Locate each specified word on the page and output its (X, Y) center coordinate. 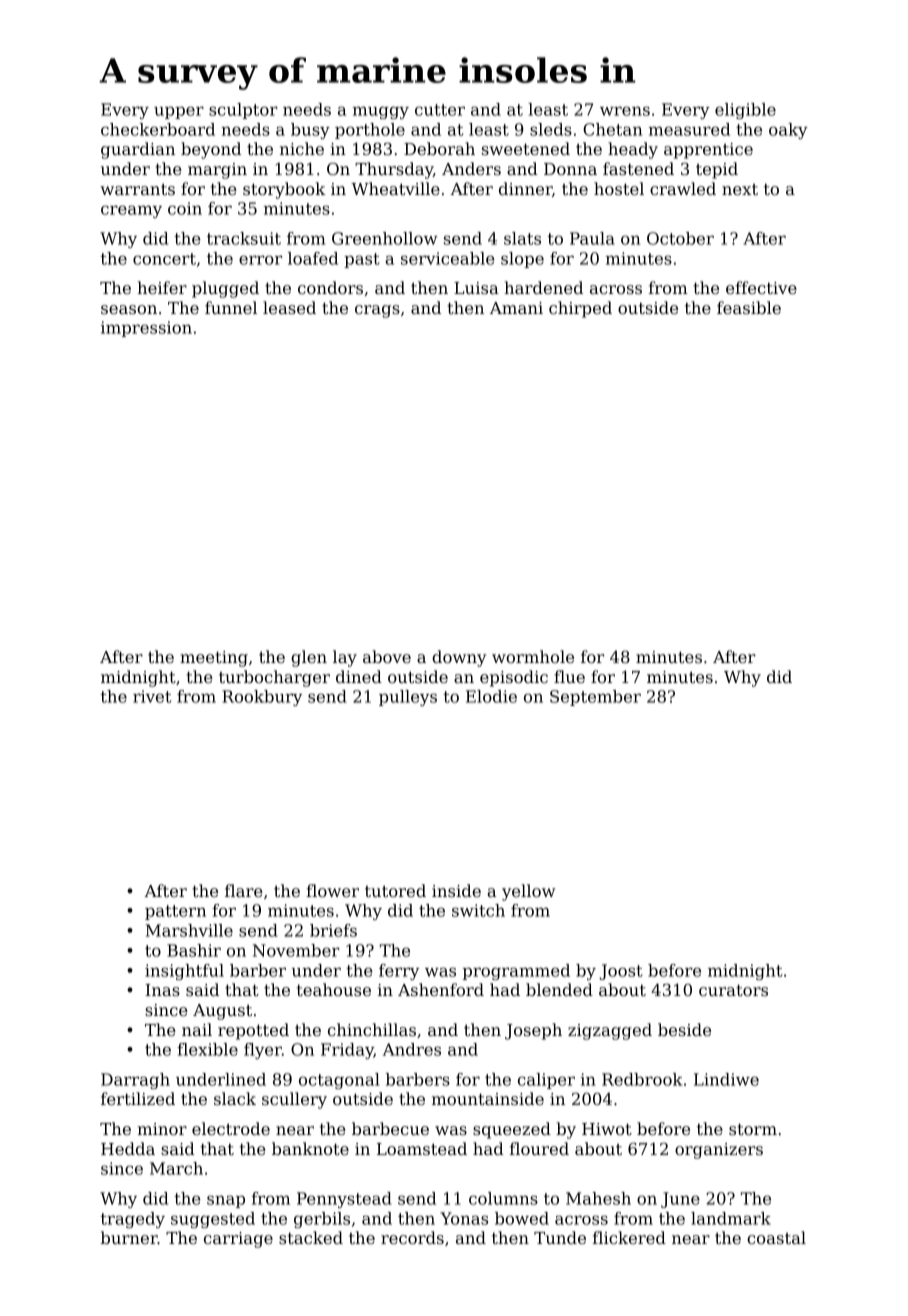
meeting (214, 659)
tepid (717, 170)
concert (164, 259)
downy (459, 658)
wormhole (533, 656)
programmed (516, 972)
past (362, 260)
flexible (207, 1049)
